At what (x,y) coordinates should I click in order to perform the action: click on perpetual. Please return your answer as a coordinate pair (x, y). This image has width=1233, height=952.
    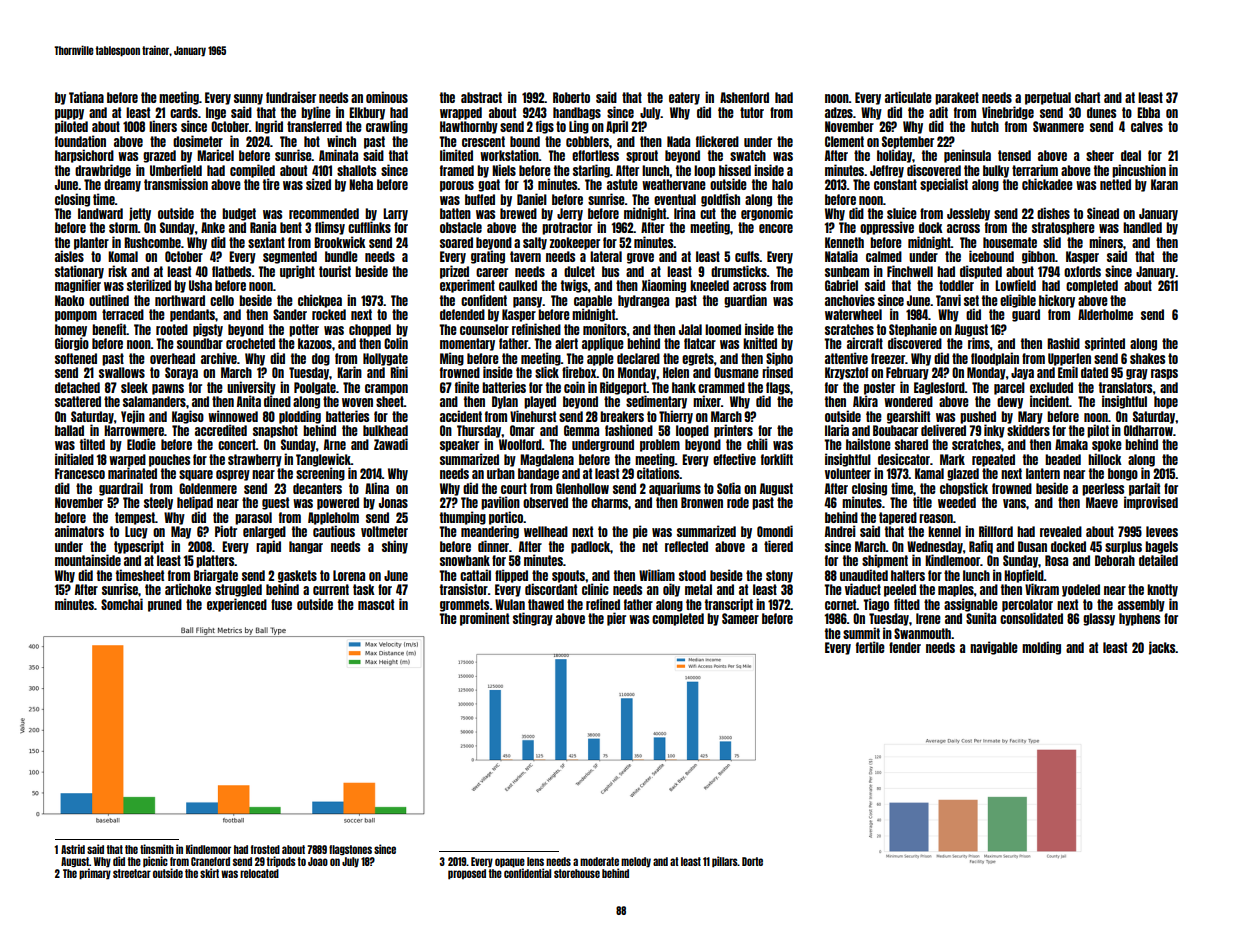
    Looking at the image, I should click on (1048, 98).
